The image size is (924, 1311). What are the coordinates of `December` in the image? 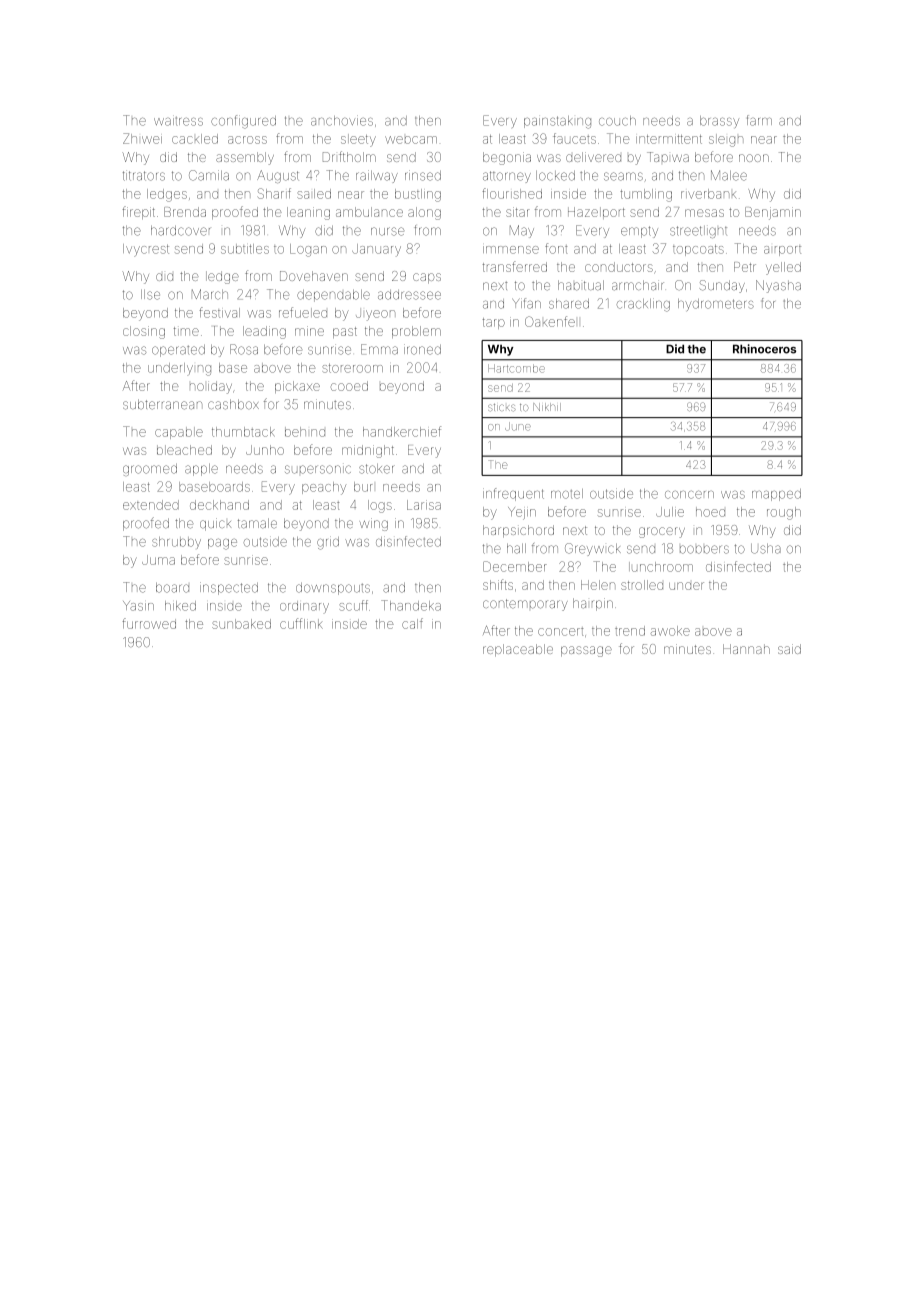 It's located at (515, 566).
